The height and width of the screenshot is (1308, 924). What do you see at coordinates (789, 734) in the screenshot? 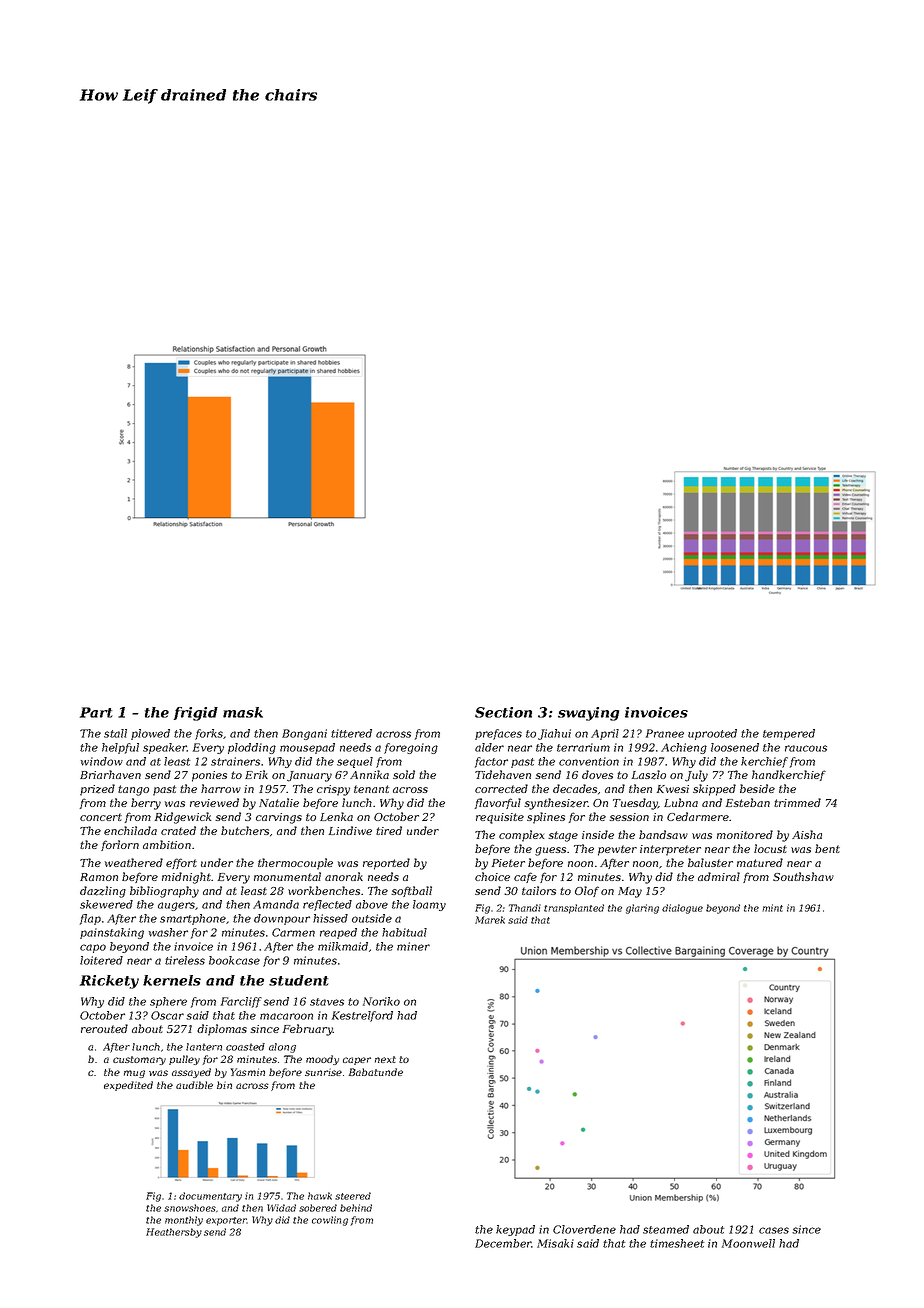
I see `tempered` at bounding box center [789, 734].
